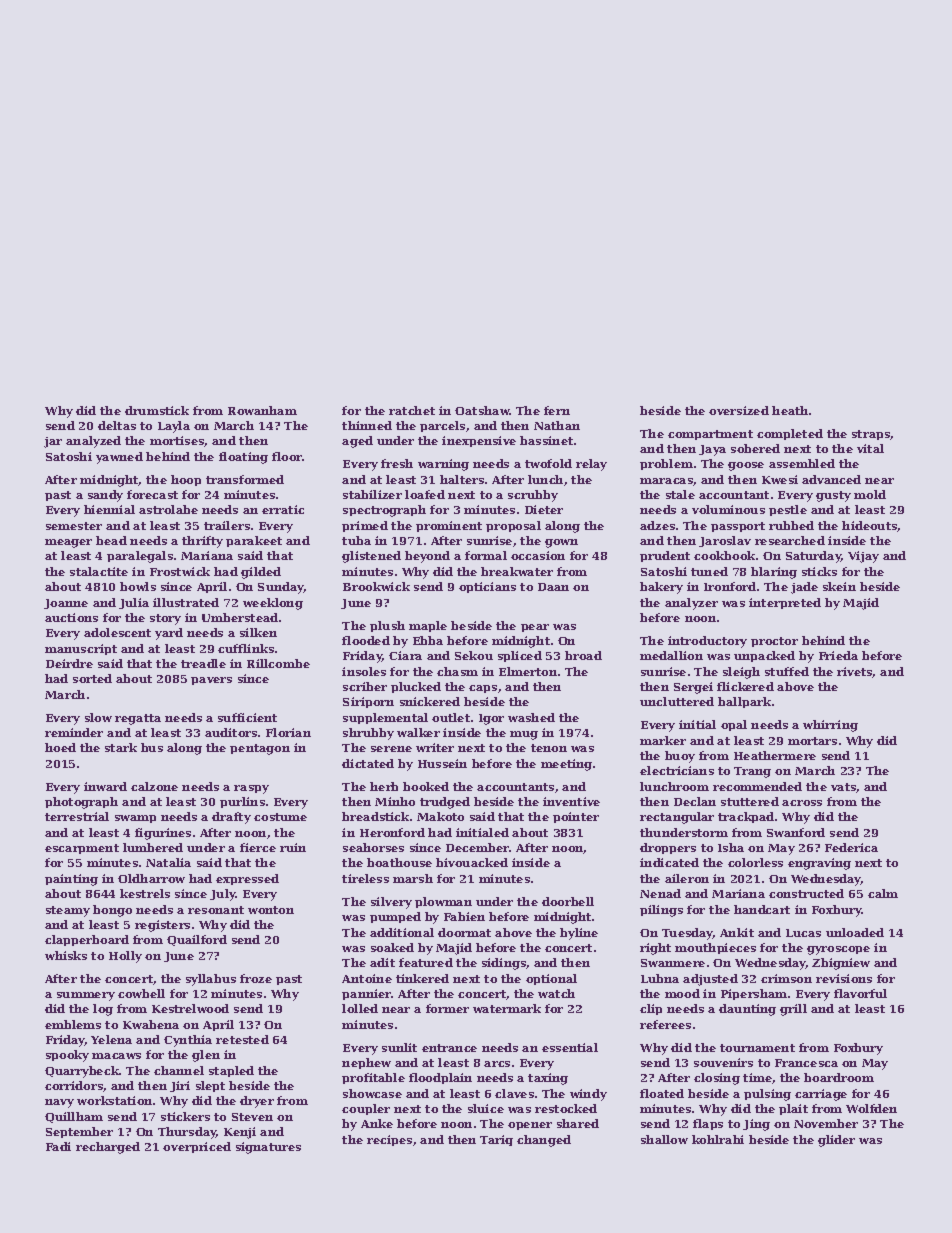  What do you see at coordinates (447, 1008) in the screenshot?
I see `former` at bounding box center [447, 1008].
